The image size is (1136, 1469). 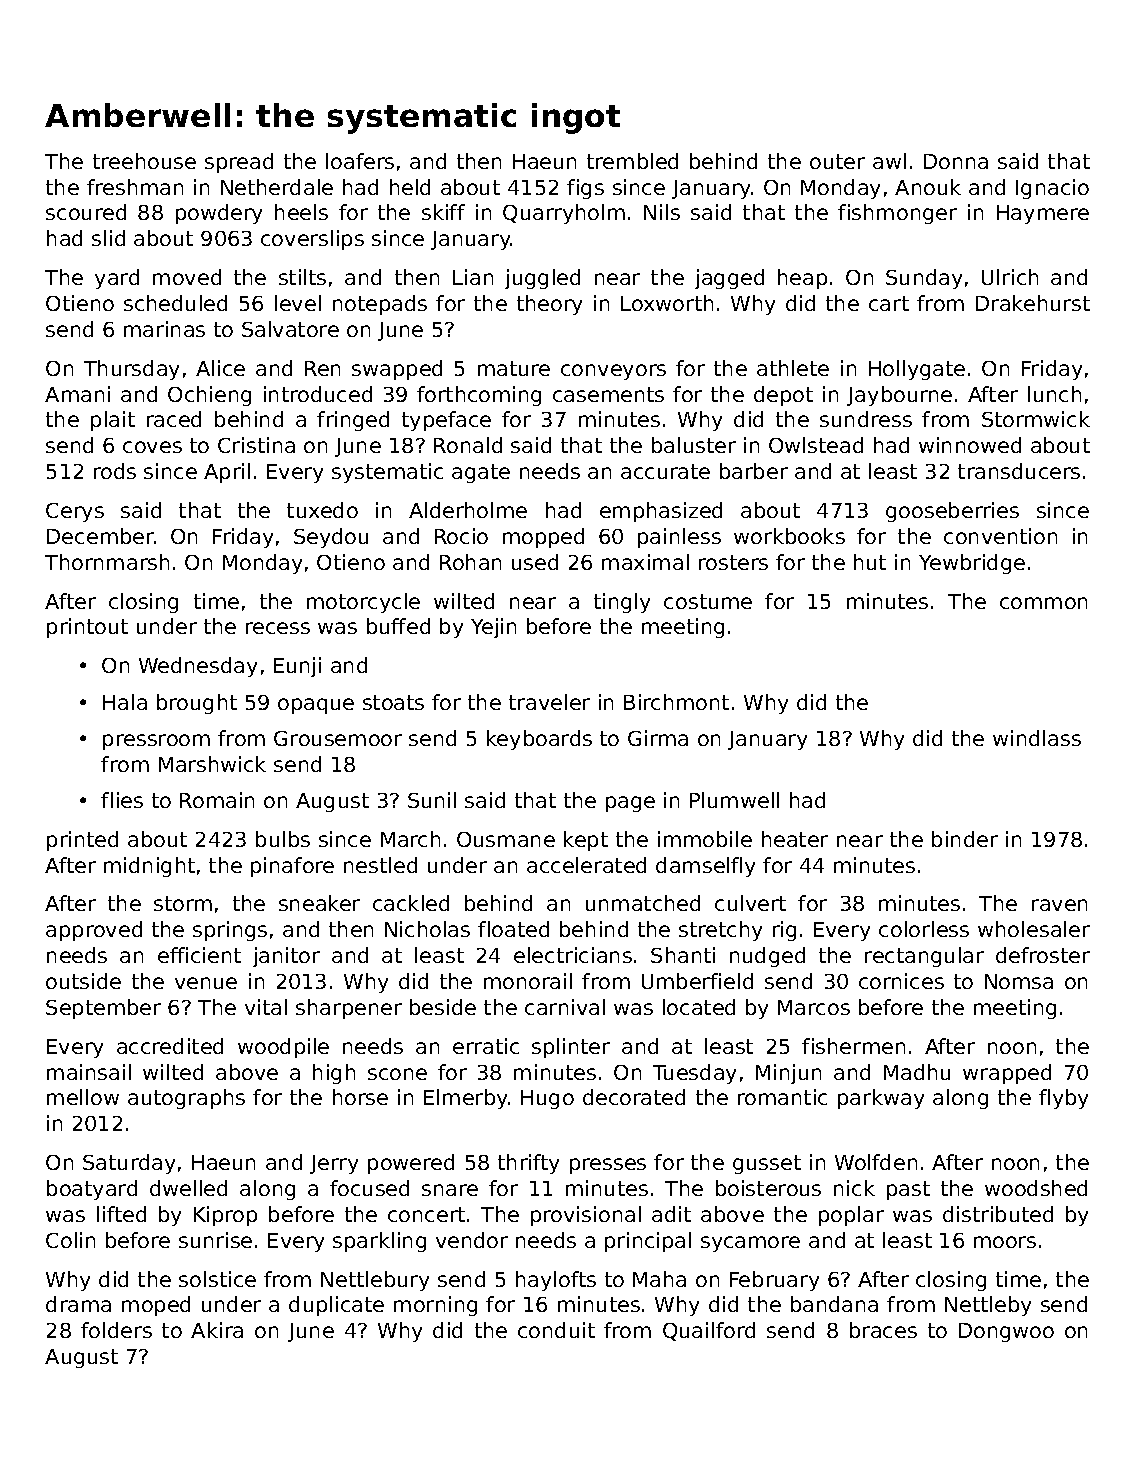 What do you see at coordinates (1000, 536) in the image?
I see `convention` at bounding box center [1000, 536].
